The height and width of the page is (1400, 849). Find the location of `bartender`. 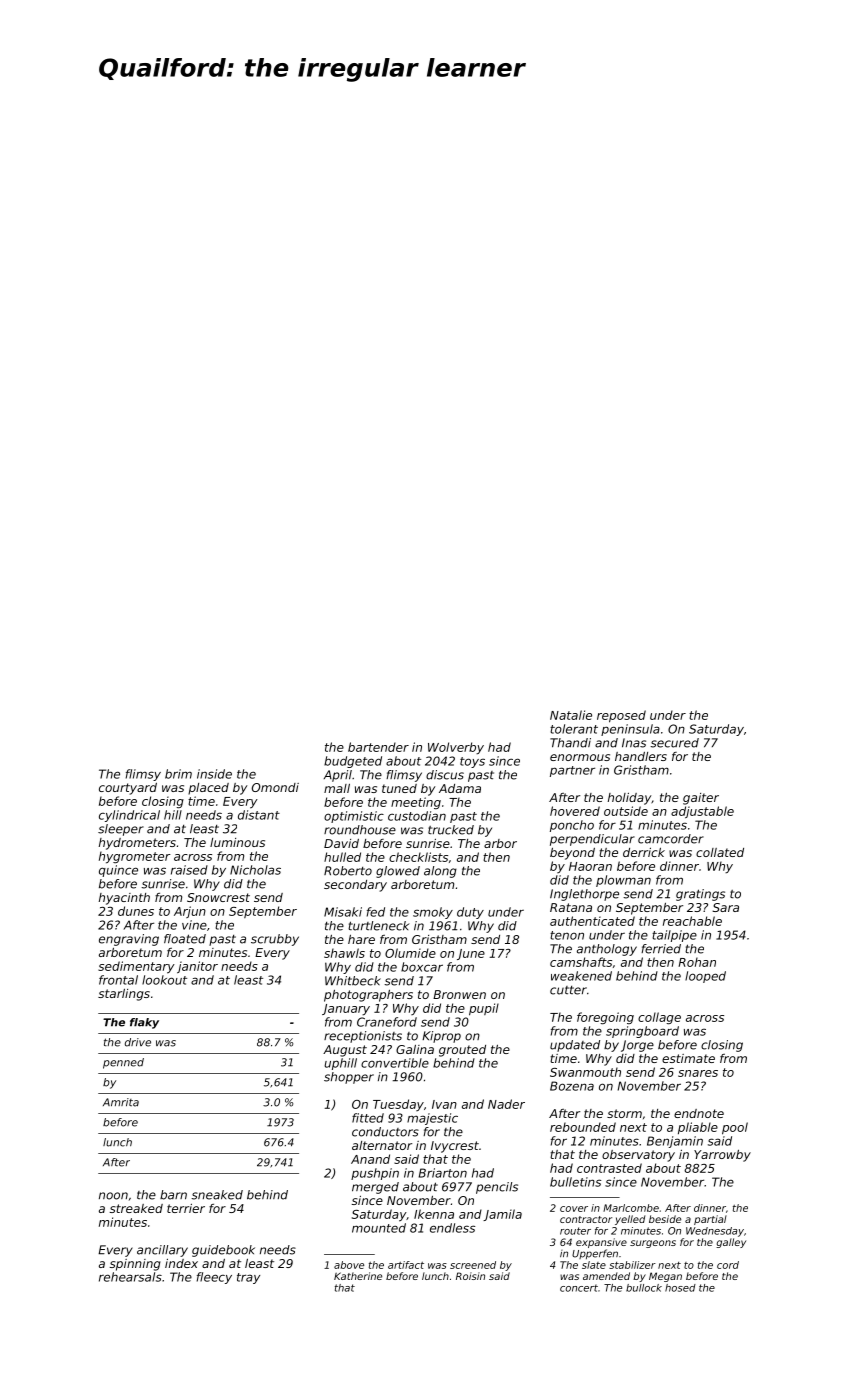

bartender is located at coordinates (378, 747).
